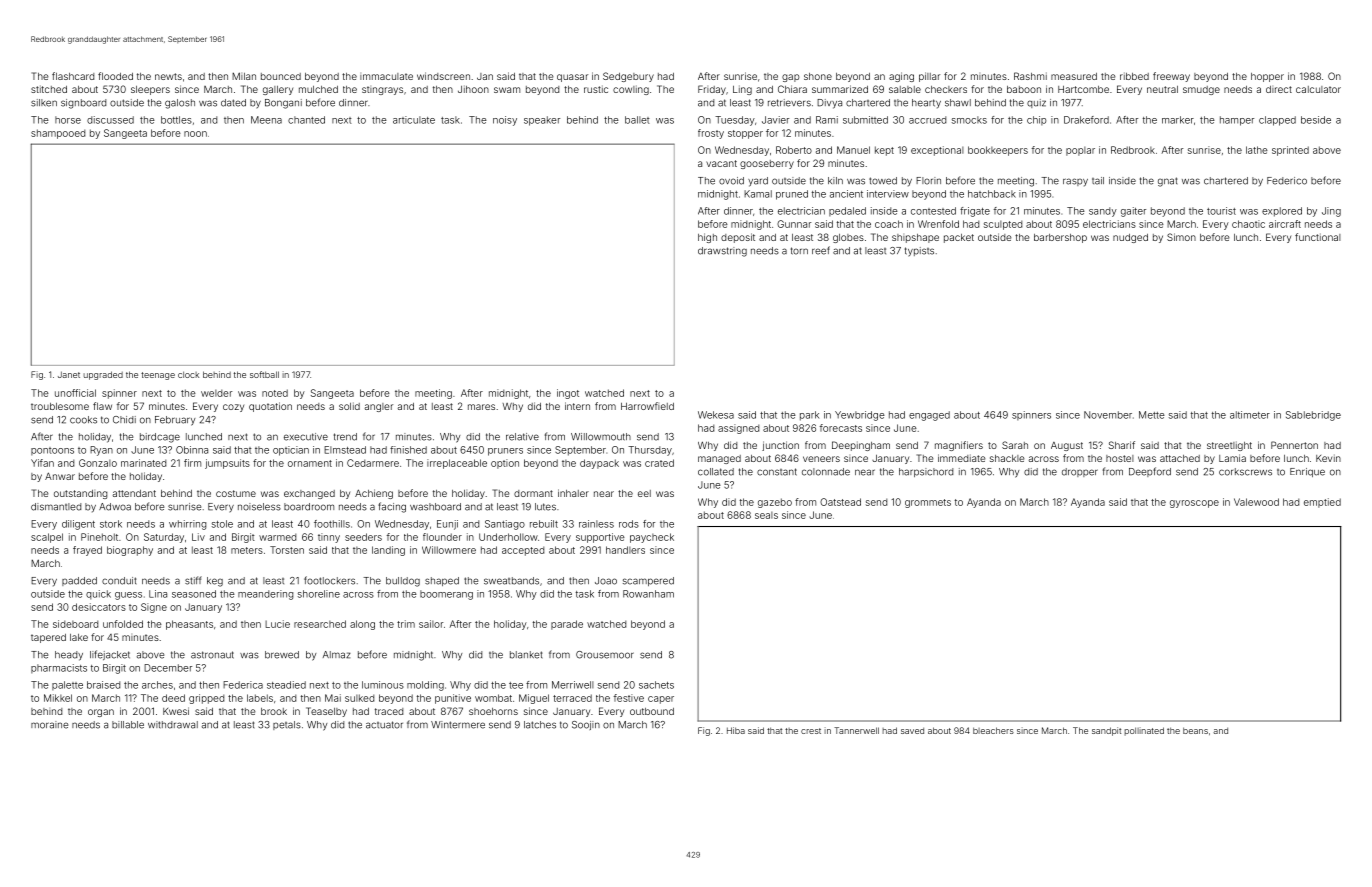 This screenshot has height=887, width=1372. What do you see at coordinates (1195, 730) in the screenshot?
I see `beans` at bounding box center [1195, 730].
